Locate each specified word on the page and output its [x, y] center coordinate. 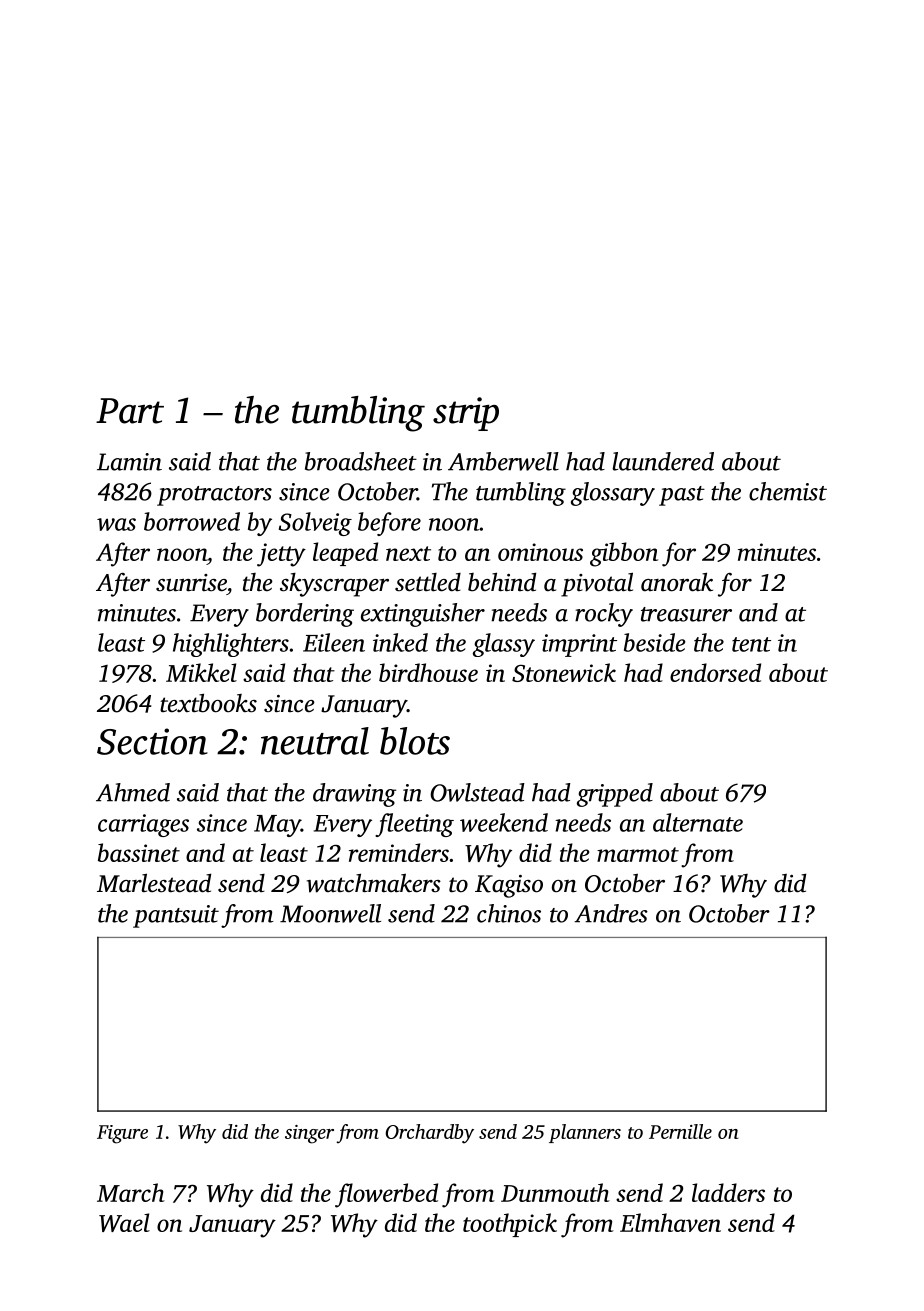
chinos [509, 913]
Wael [124, 1222]
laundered [663, 461]
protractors [214, 496]
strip [466, 414]
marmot [638, 854]
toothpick [510, 1225]
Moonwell [330, 913]
